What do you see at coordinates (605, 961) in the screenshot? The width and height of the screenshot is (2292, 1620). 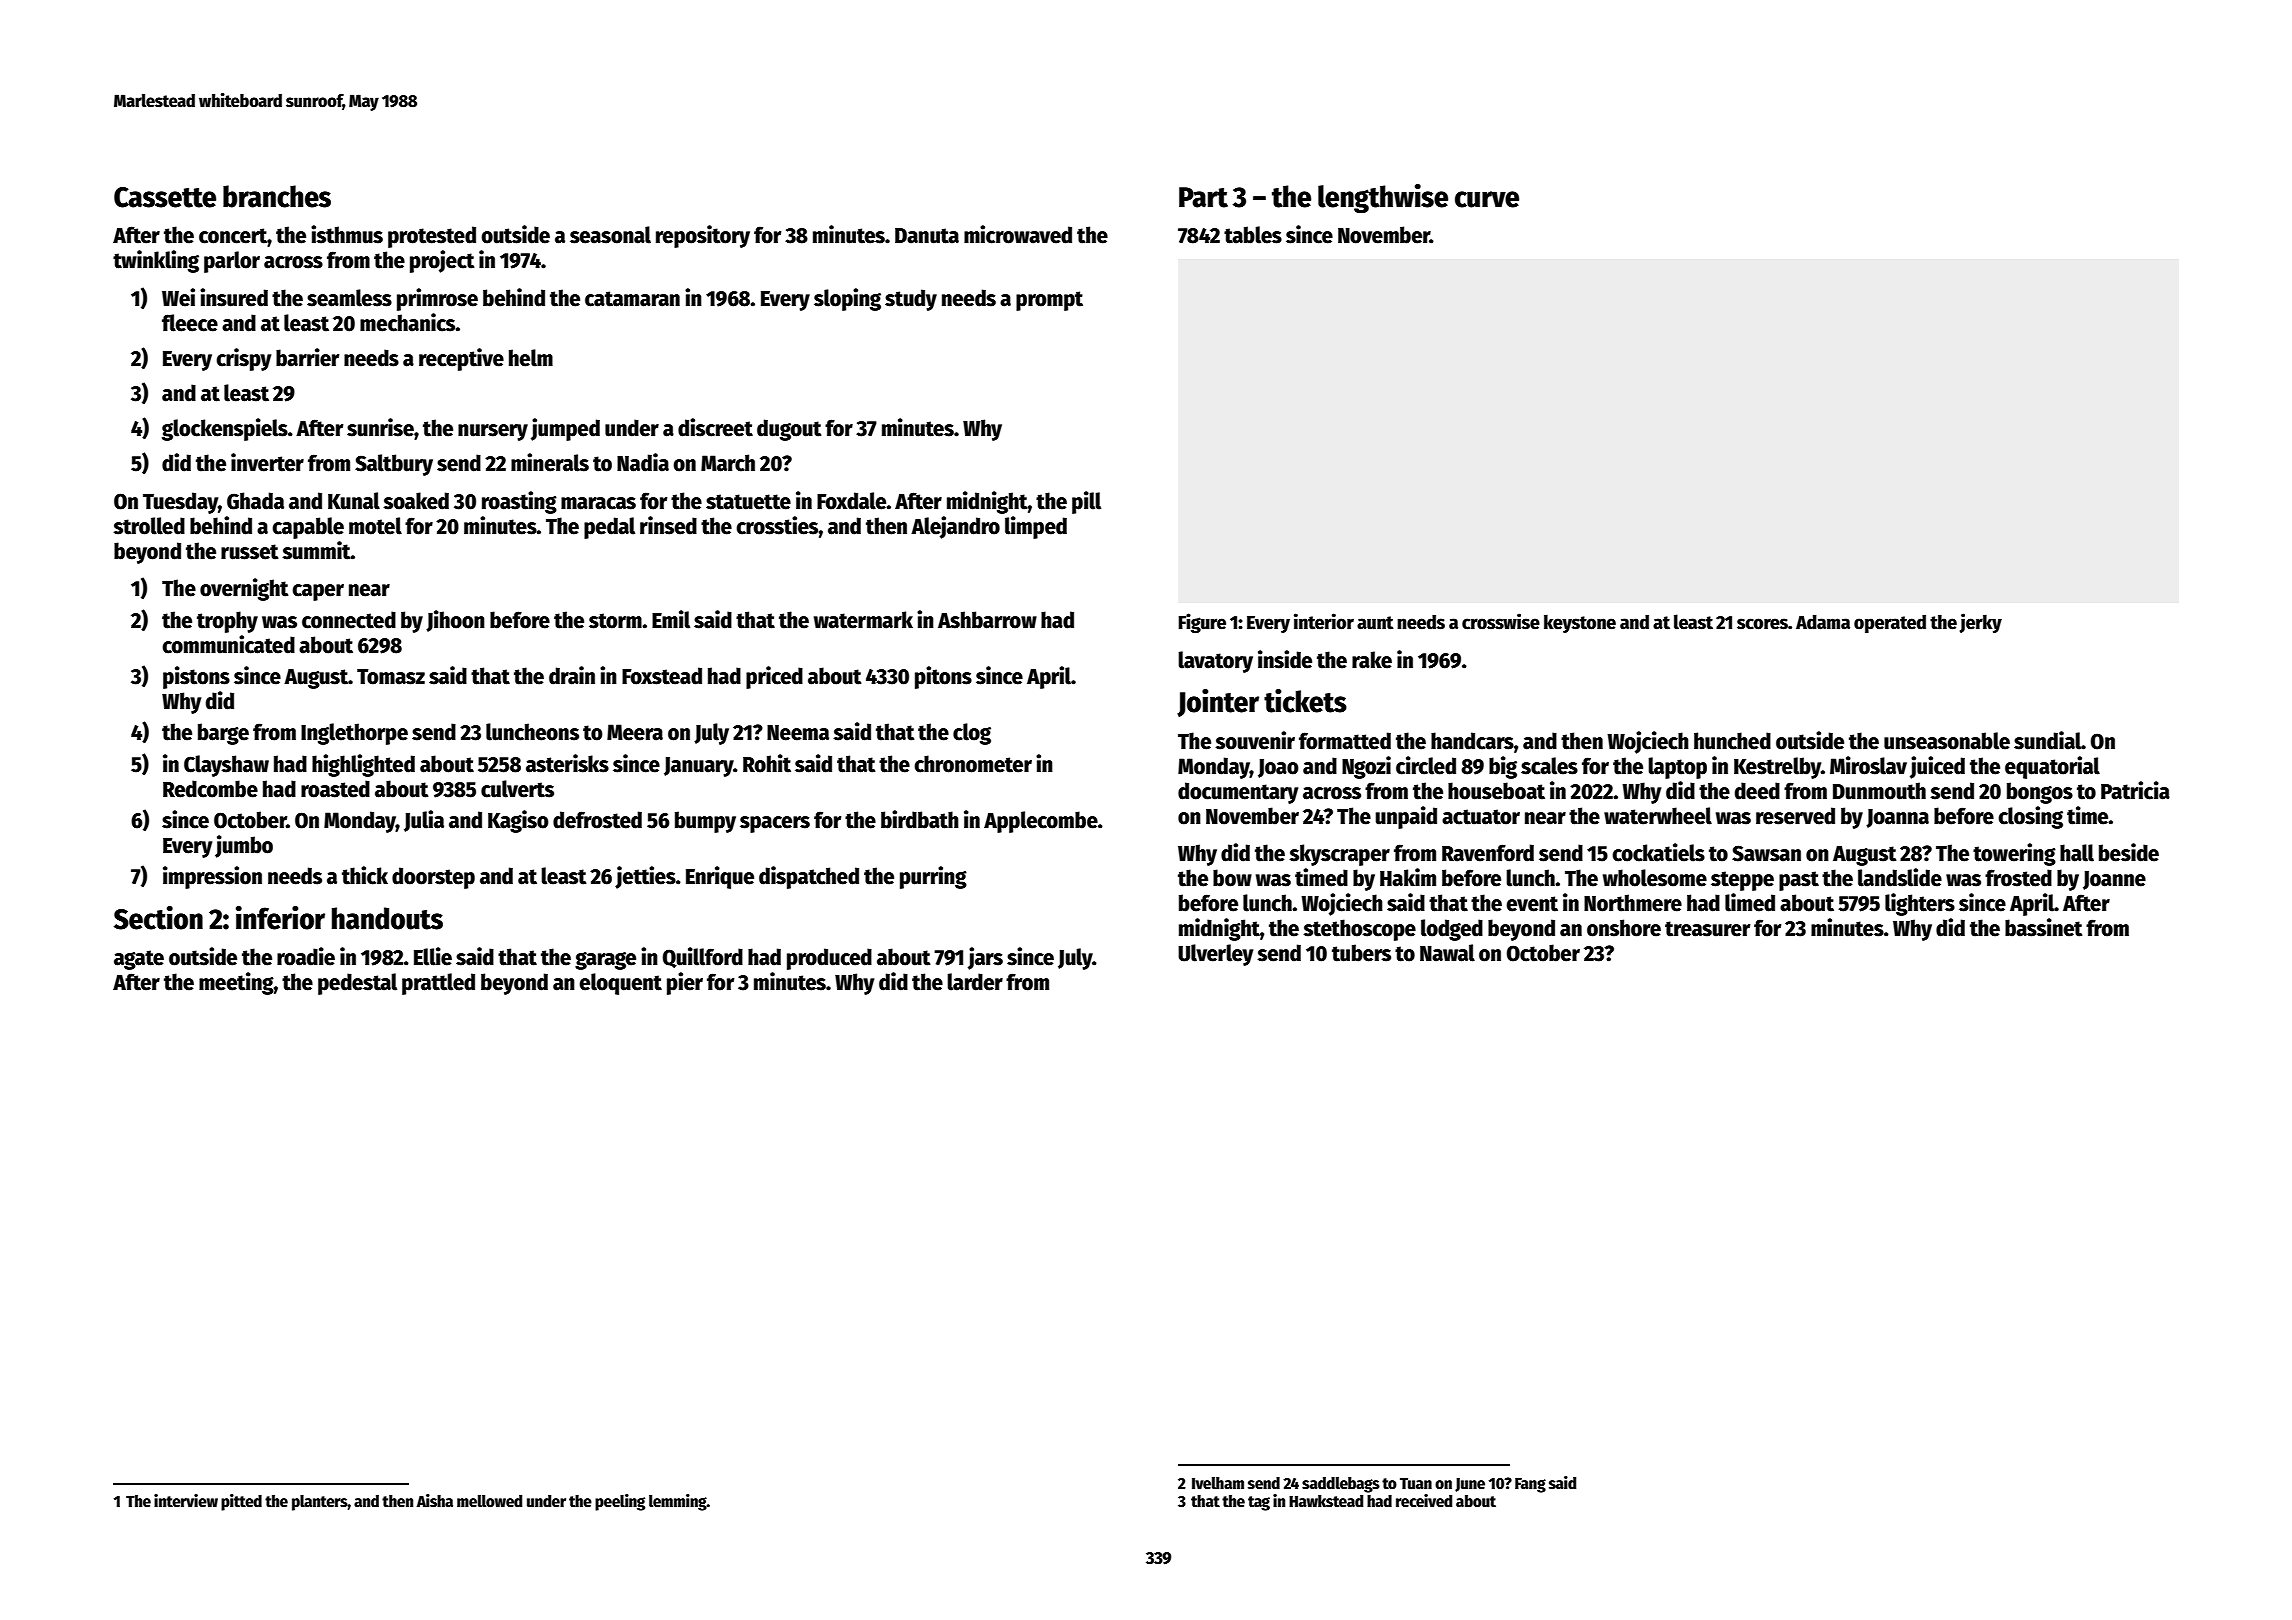 I see `garage` at bounding box center [605, 961].
